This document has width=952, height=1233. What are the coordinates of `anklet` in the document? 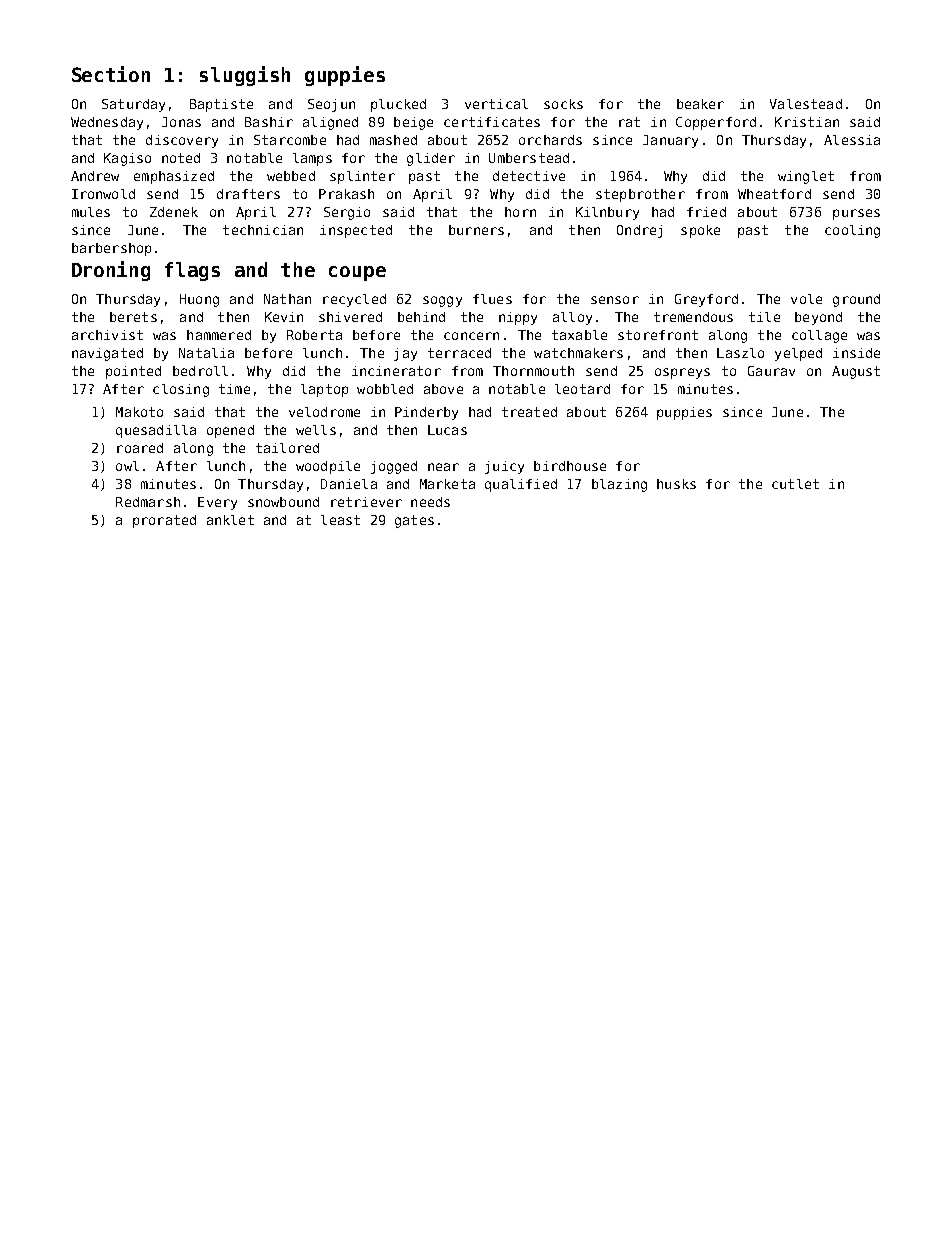 It's located at (230, 520).
